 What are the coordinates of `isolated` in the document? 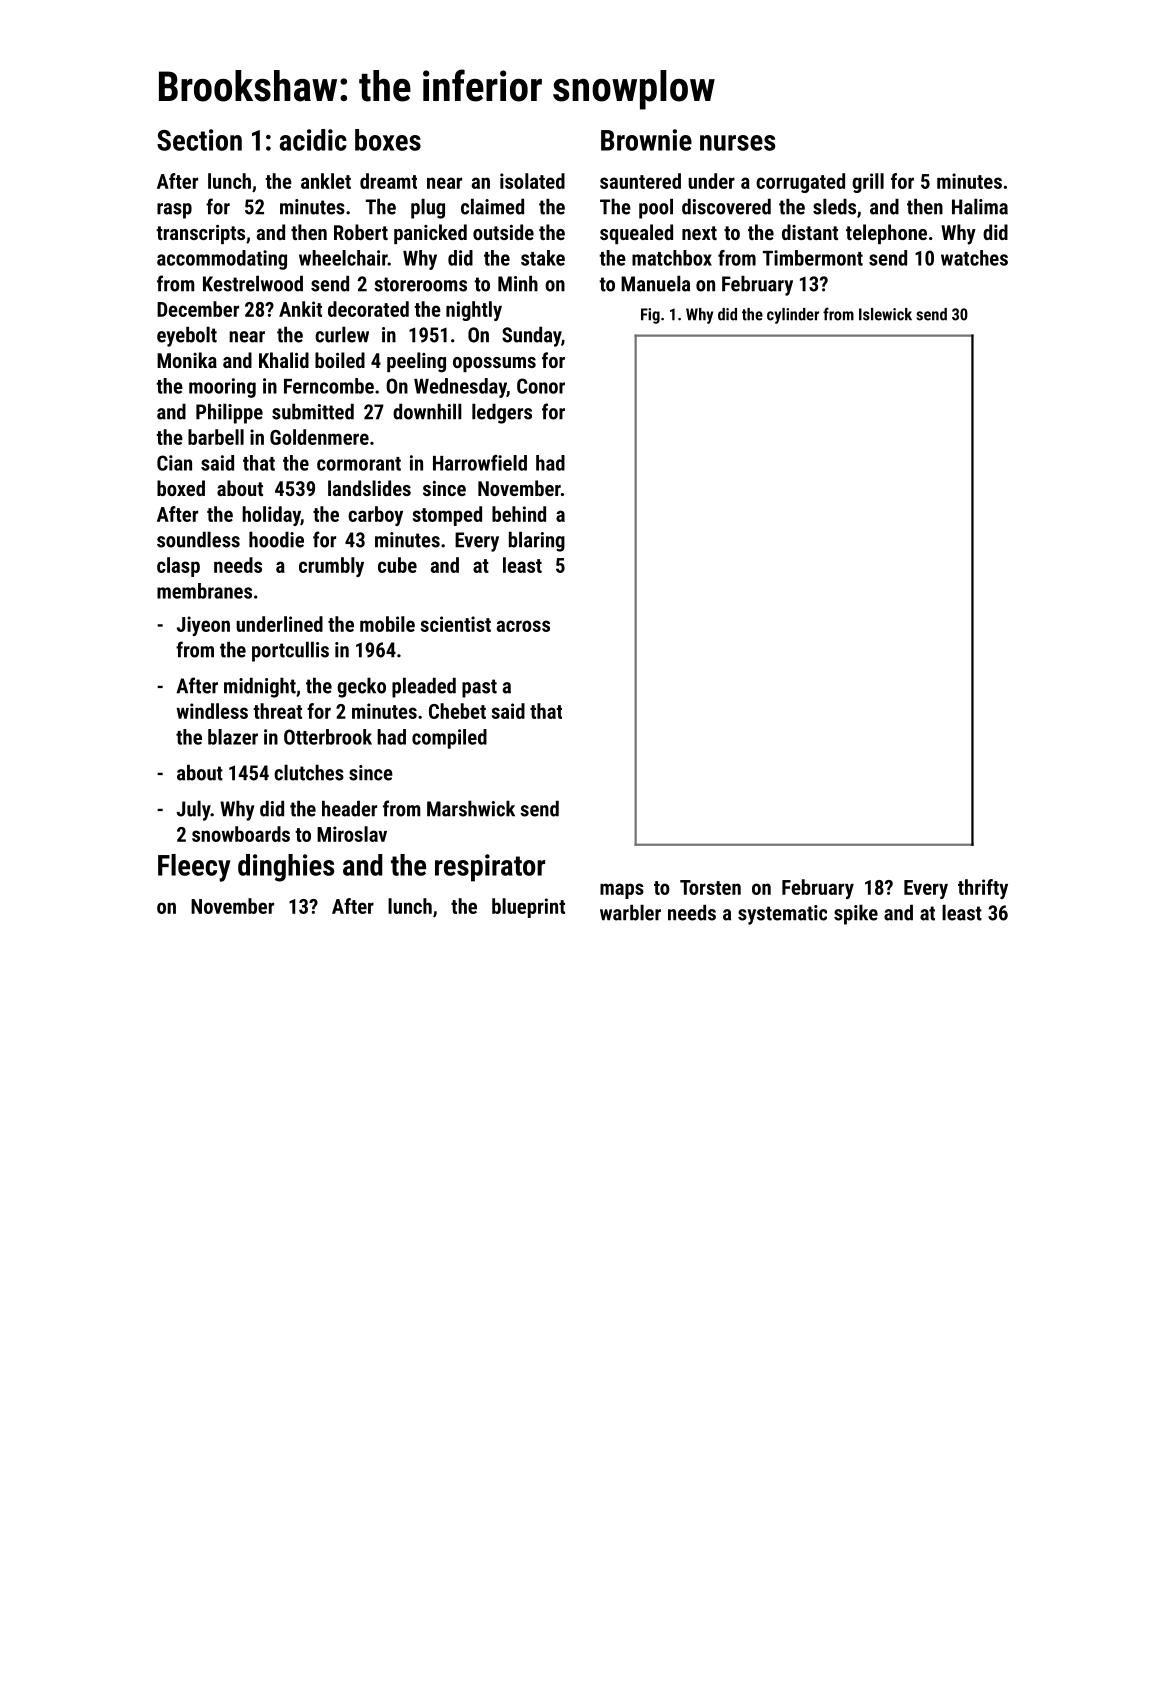 It's located at (532, 181).
